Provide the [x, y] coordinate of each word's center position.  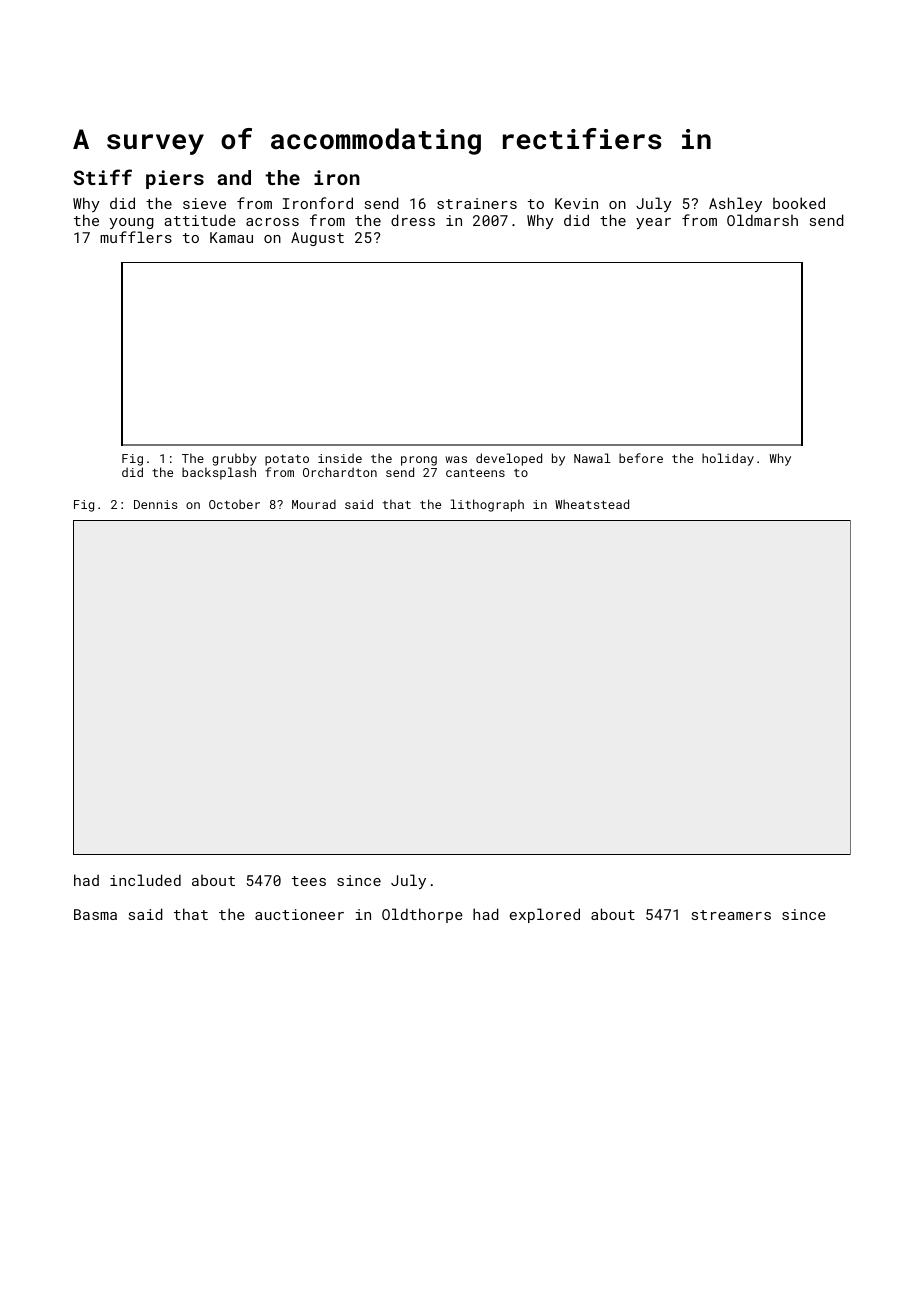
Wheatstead [592, 504]
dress [413, 220]
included [145, 880]
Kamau [231, 237]
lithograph [487, 505]
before [641, 458]
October [234, 504]
